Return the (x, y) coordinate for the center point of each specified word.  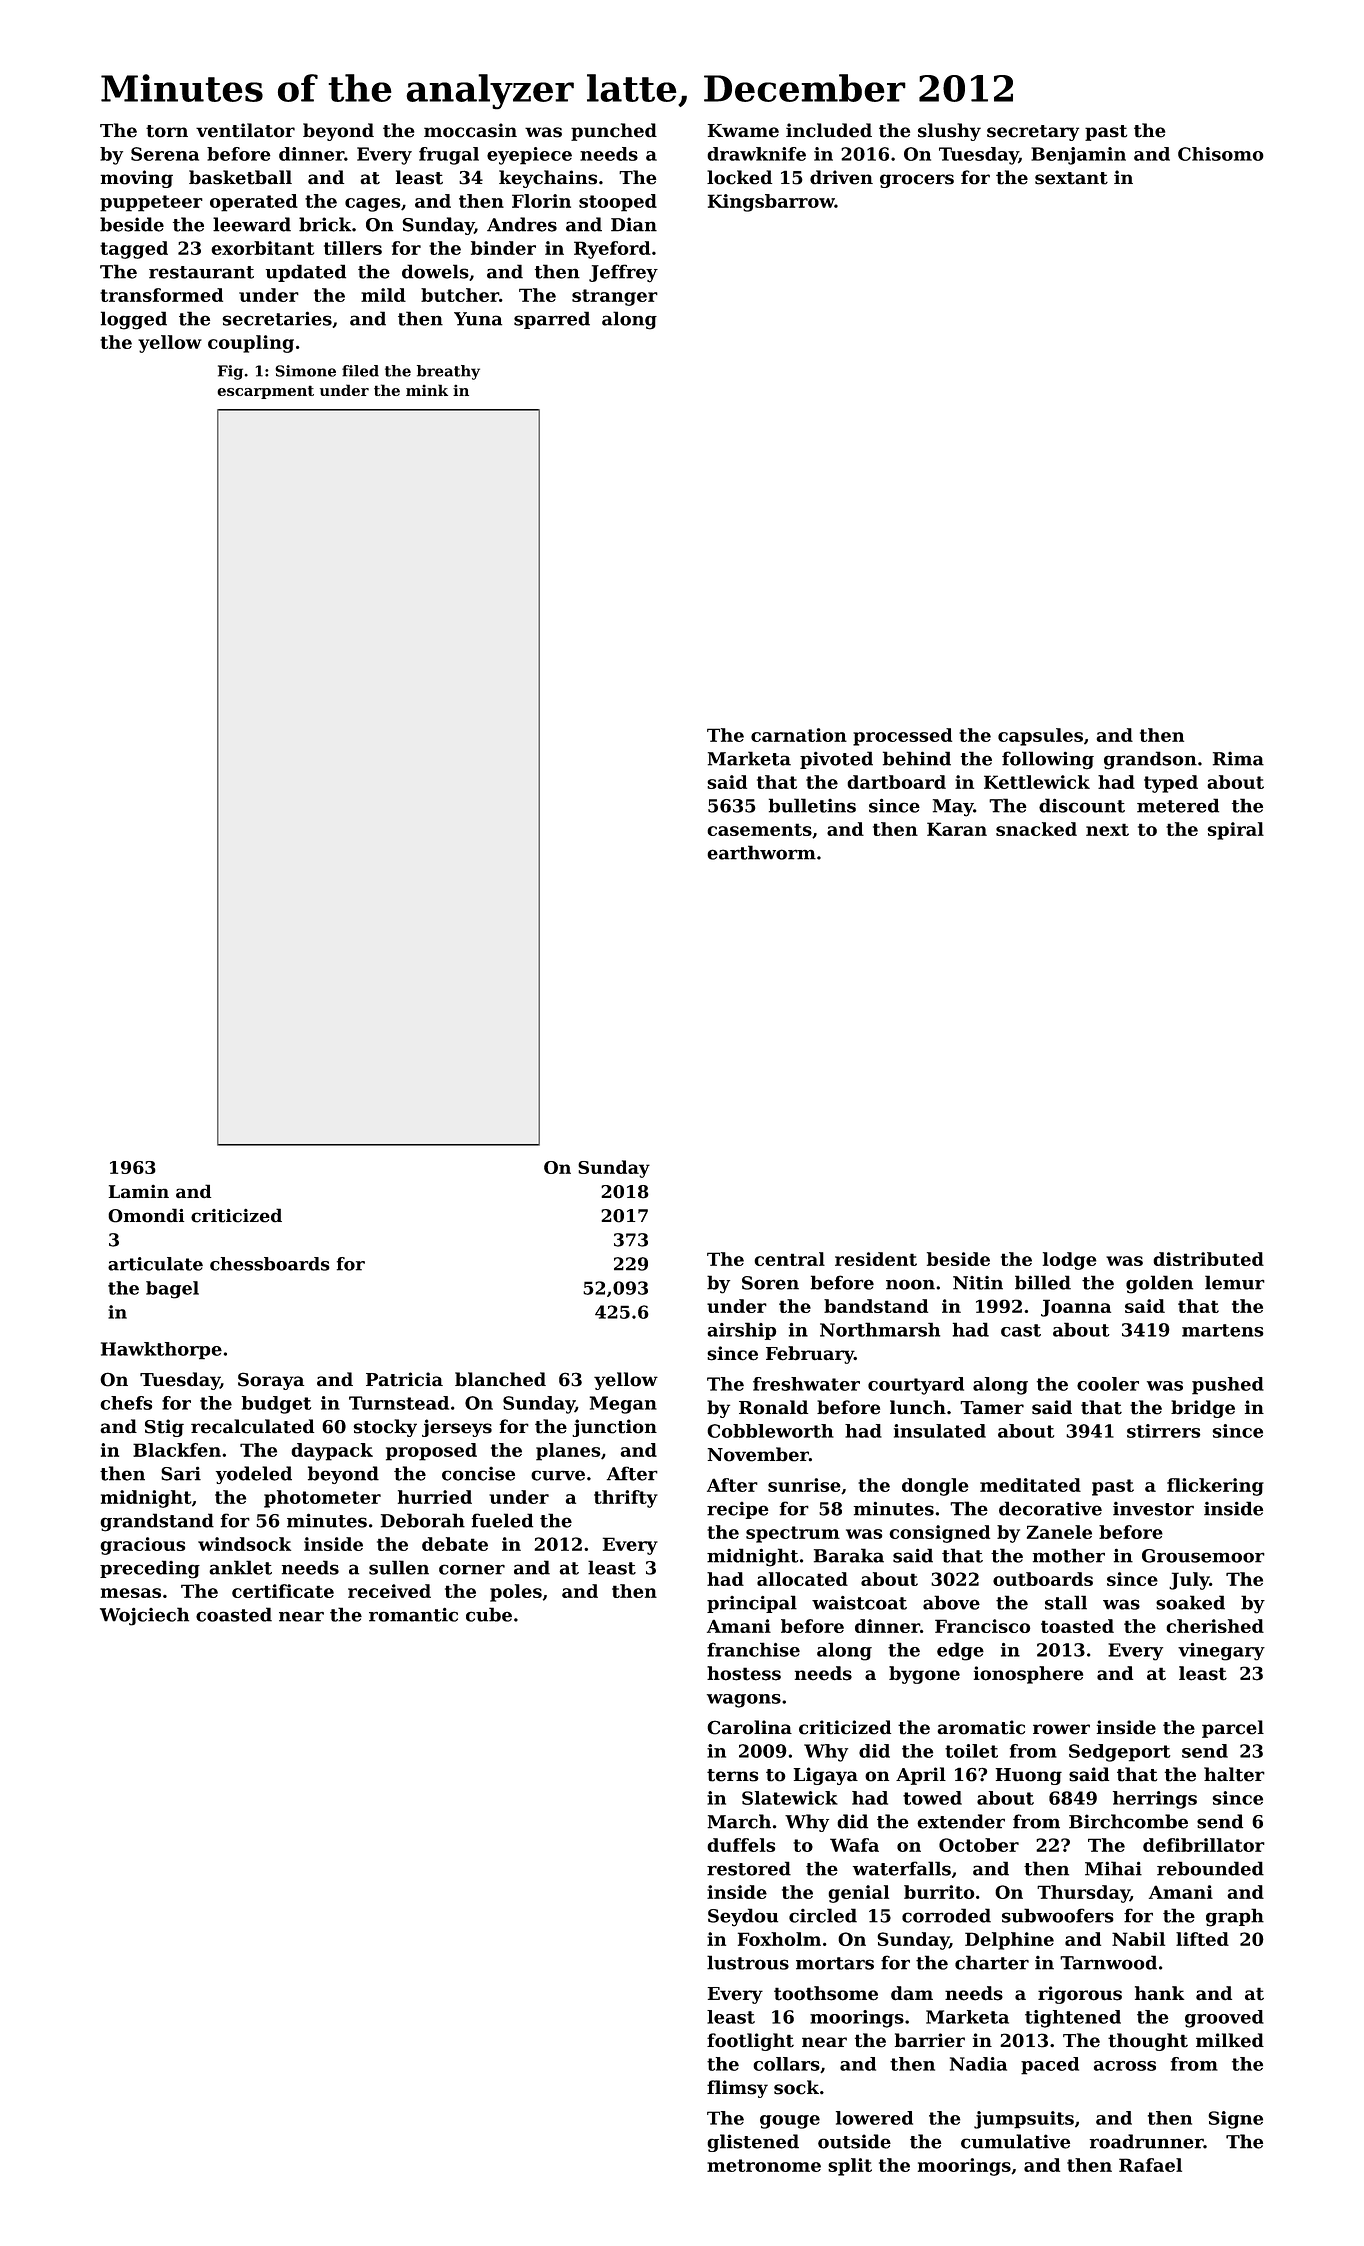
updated (306, 273)
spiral (1235, 831)
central (789, 1259)
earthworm (761, 852)
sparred (552, 320)
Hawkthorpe (161, 1351)
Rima (1238, 758)
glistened (753, 2143)
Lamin (139, 1191)
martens (1223, 1330)
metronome (764, 2165)
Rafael (1150, 2165)
